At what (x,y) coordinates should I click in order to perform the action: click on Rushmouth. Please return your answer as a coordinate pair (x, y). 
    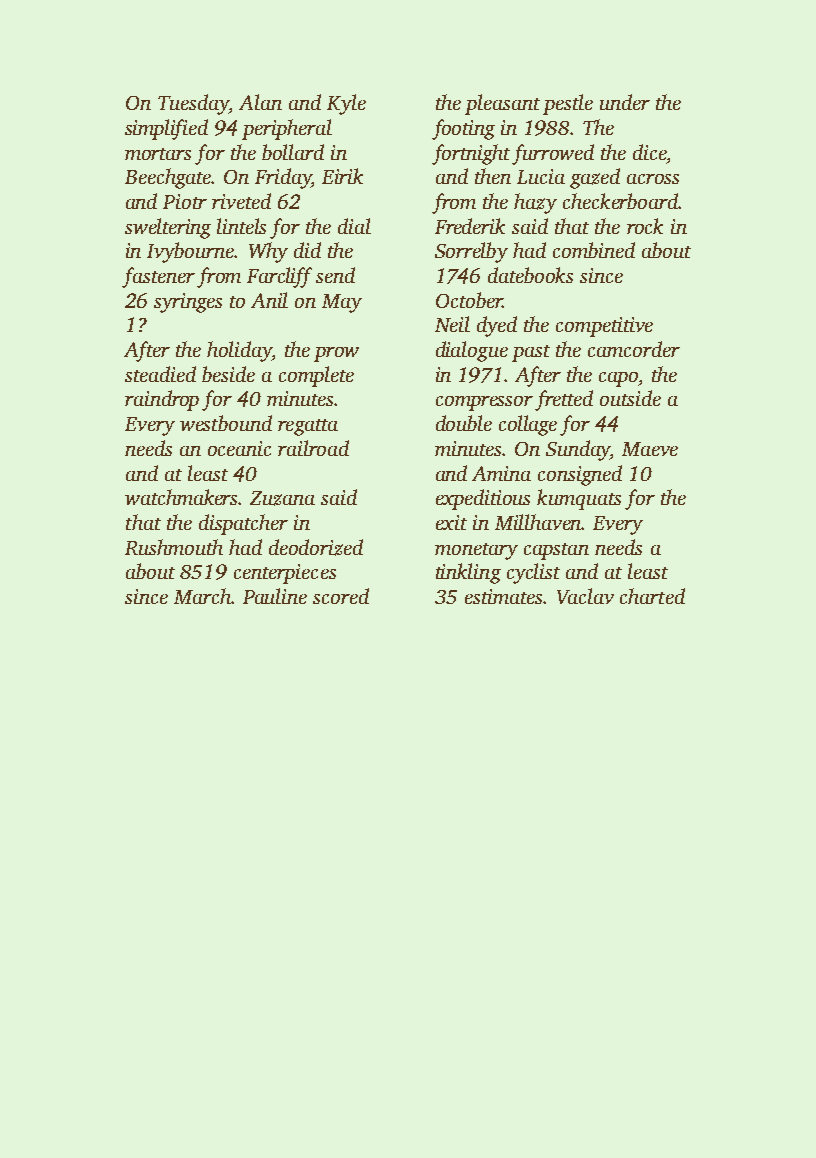
    Looking at the image, I should click on (174, 547).
